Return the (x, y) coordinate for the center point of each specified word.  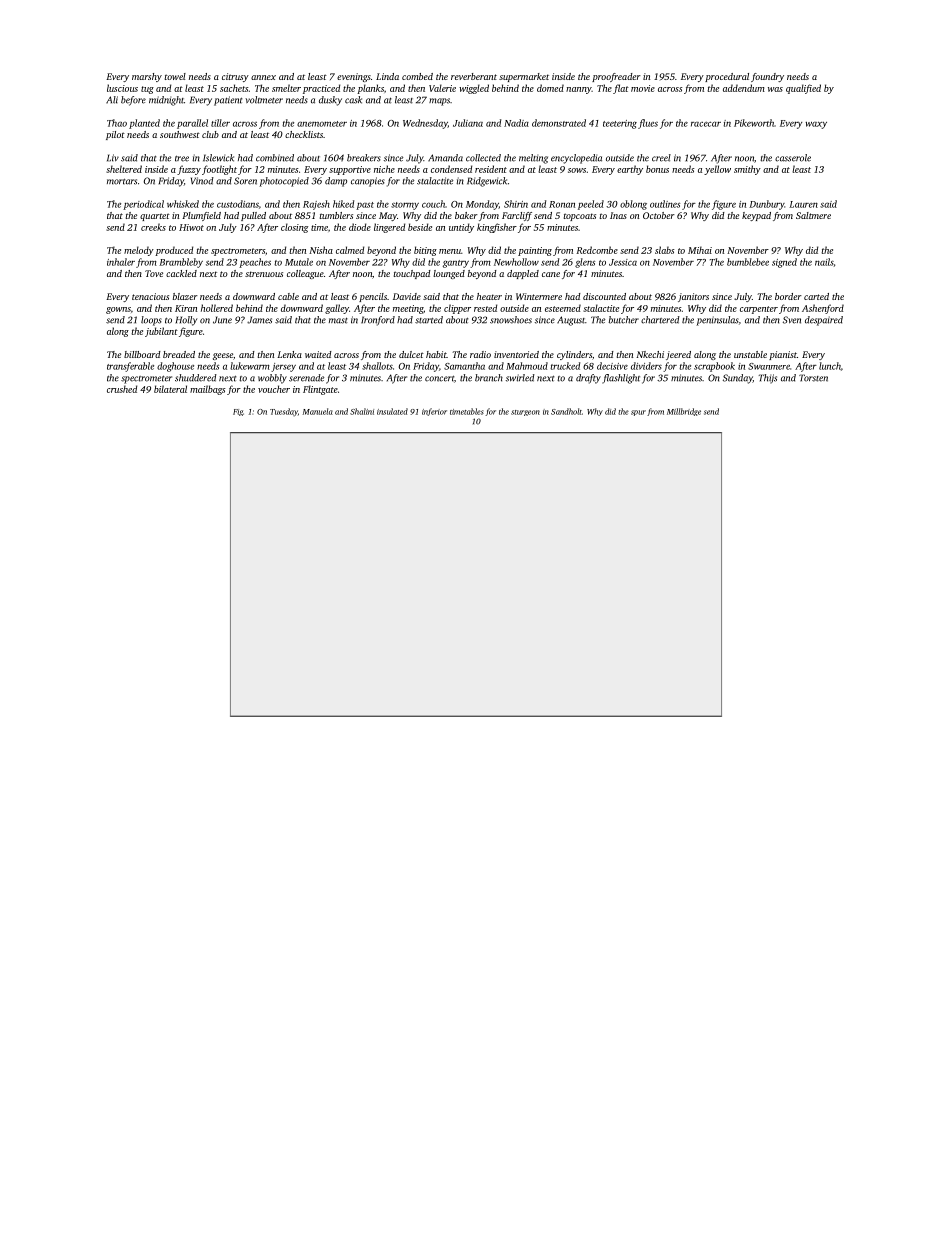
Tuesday (284, 412)
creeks (153, 227)
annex (263, 77)
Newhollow (516, 262)
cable (288, 296)
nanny (579, 90)
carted (816, 296)
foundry (767, 77)
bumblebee (748, 262)
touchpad (412, 274)
